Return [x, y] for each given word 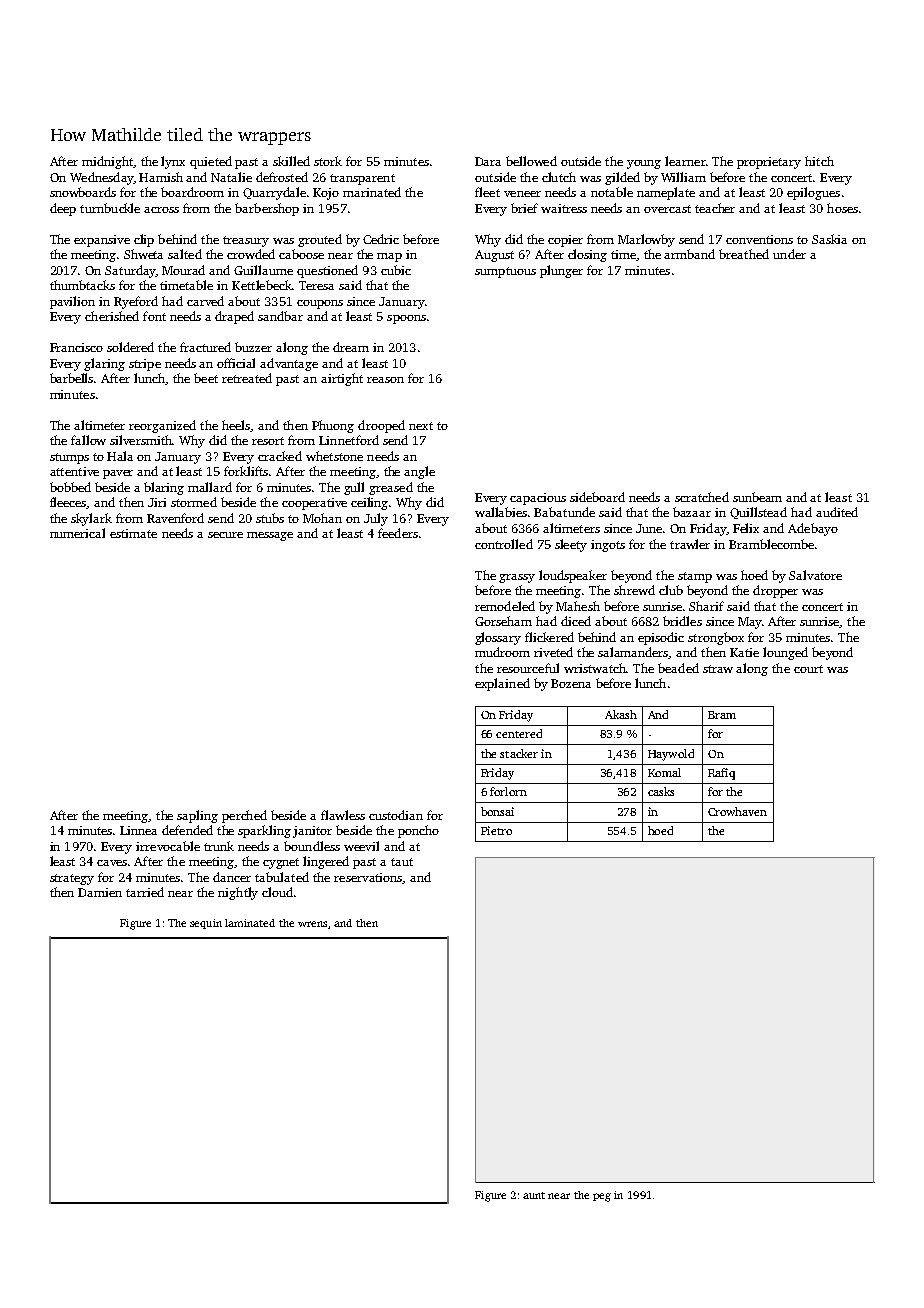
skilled [291, 161]
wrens [312, 924]
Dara [488, 161]
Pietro [496, 830]
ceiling [369, 503]
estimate [133, 533]
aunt [534, 1195]
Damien [100, 892]
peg [602, 1197]
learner [685, 161]
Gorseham [503, 621]
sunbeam [757, 497]
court [808, 669]
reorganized [162, 426]
